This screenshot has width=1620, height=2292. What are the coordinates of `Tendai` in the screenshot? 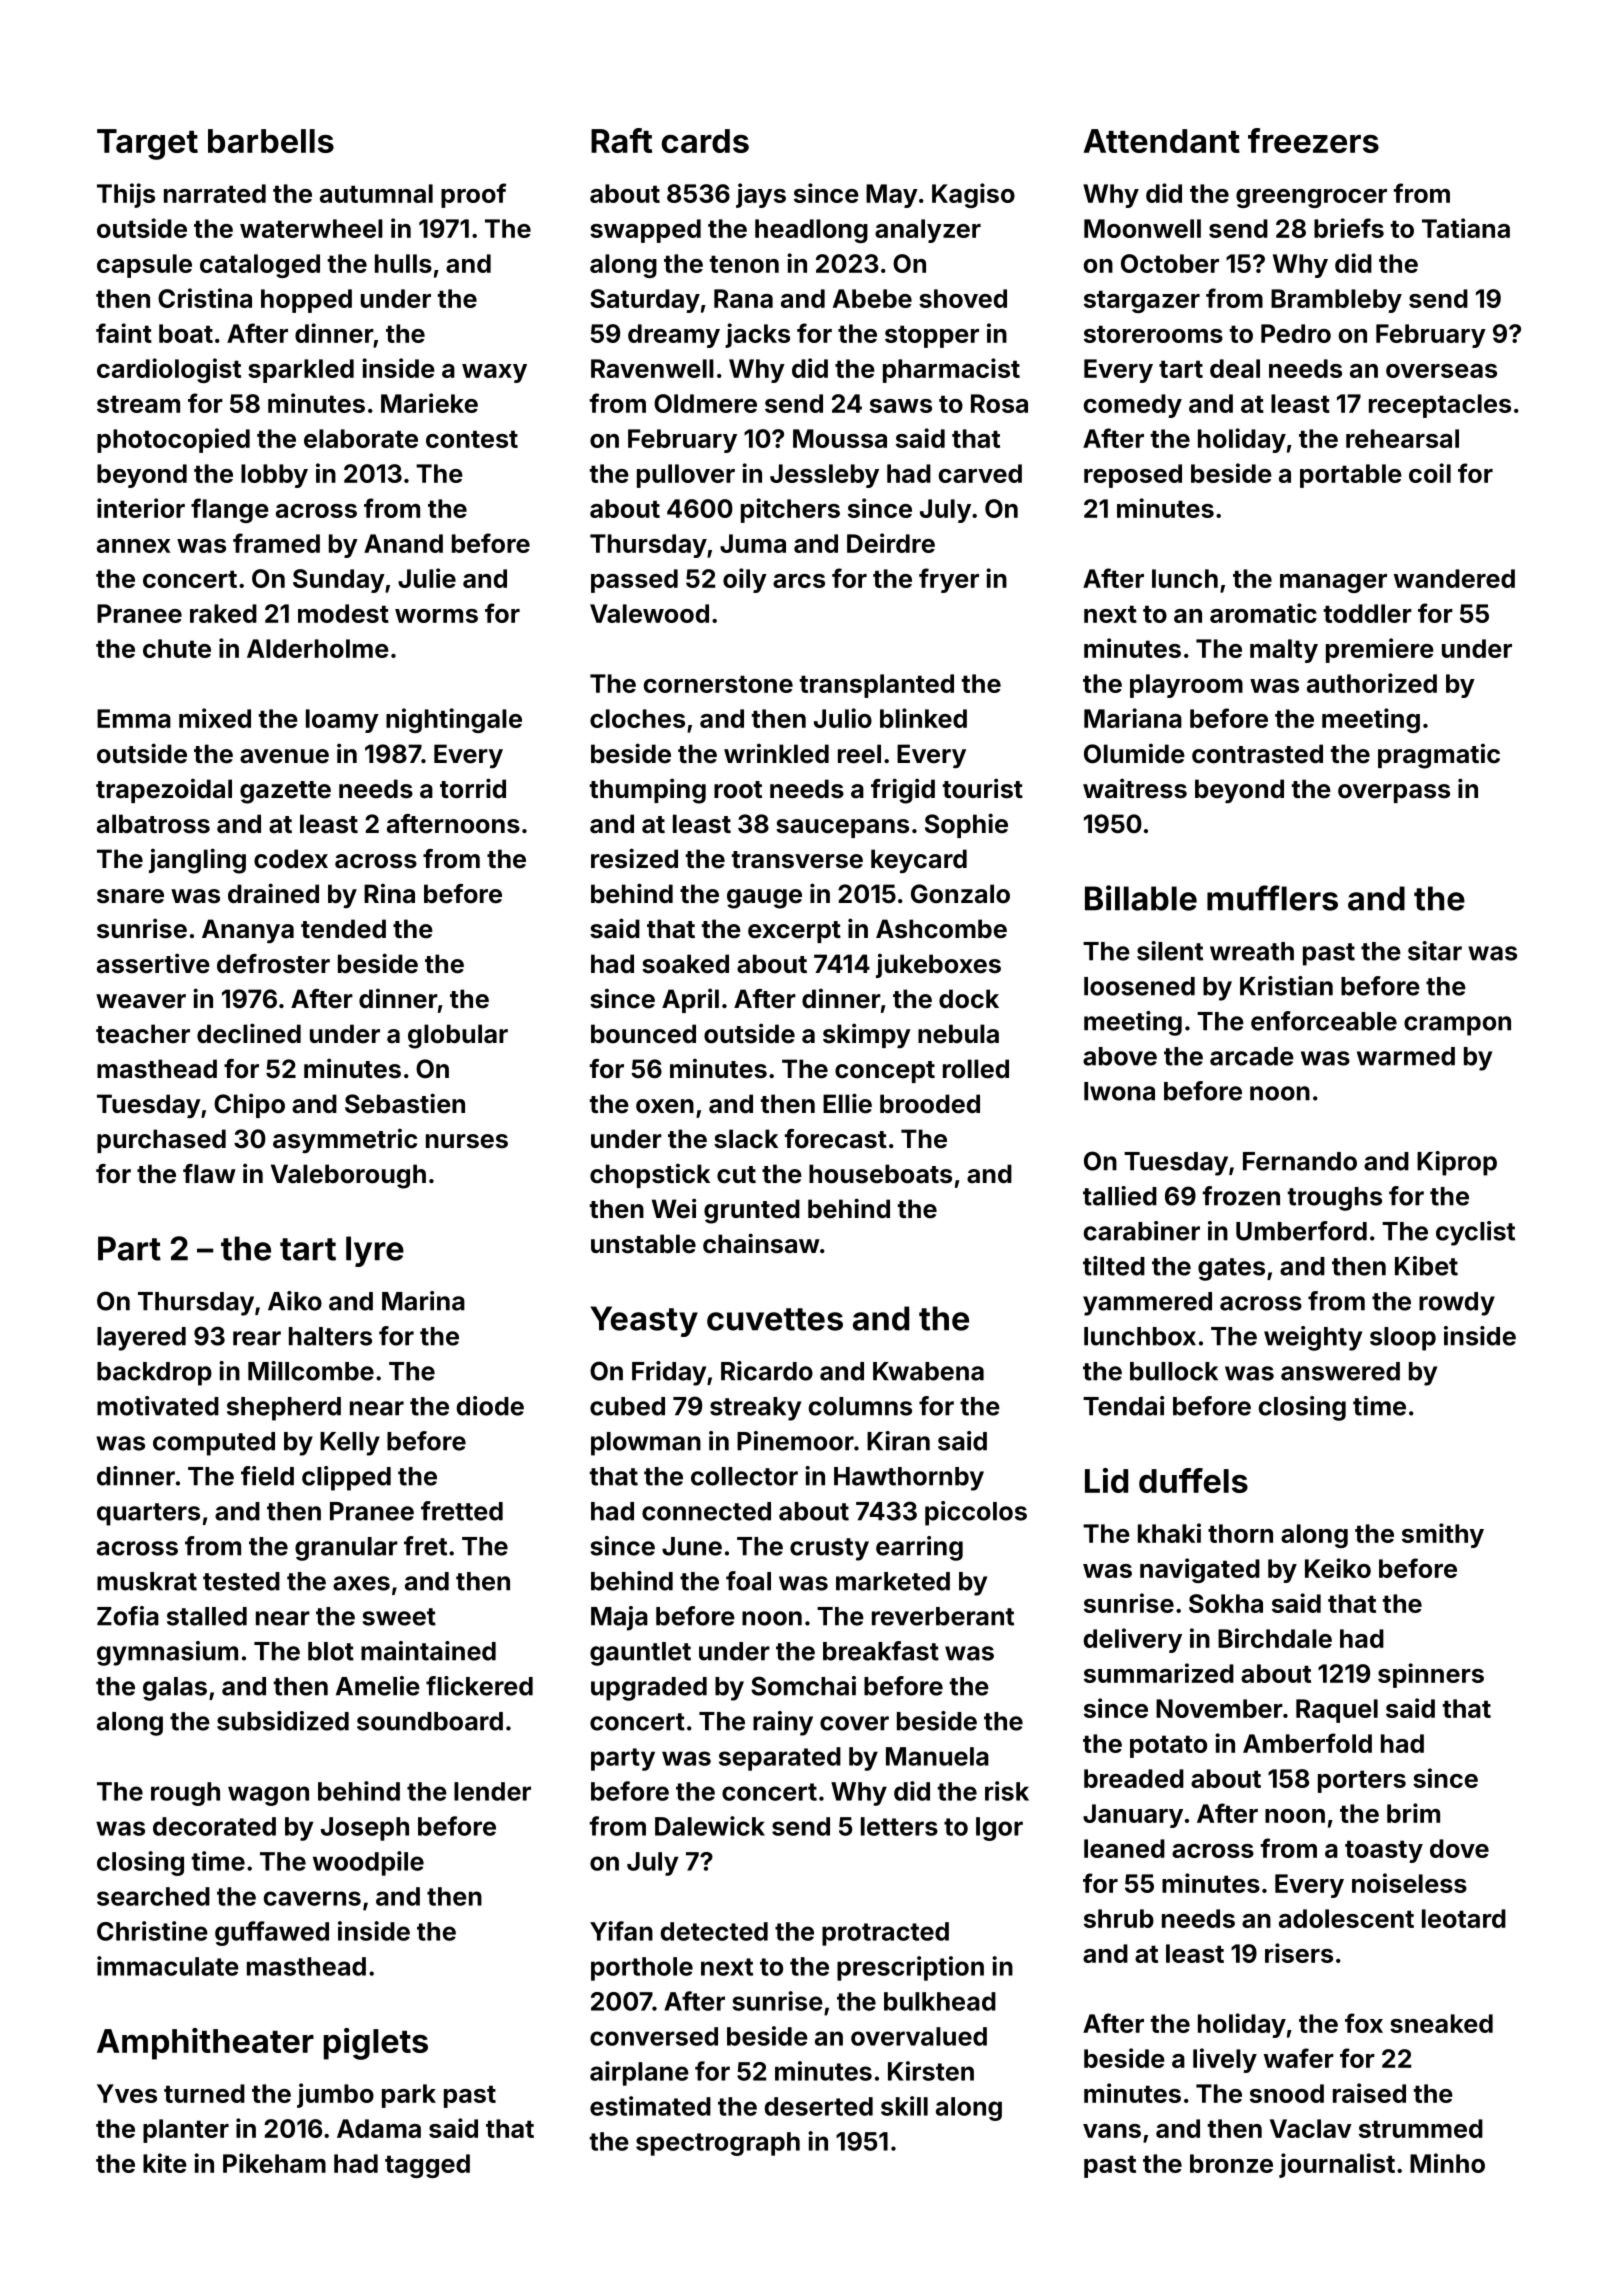 It's located at (1123, 1406).
